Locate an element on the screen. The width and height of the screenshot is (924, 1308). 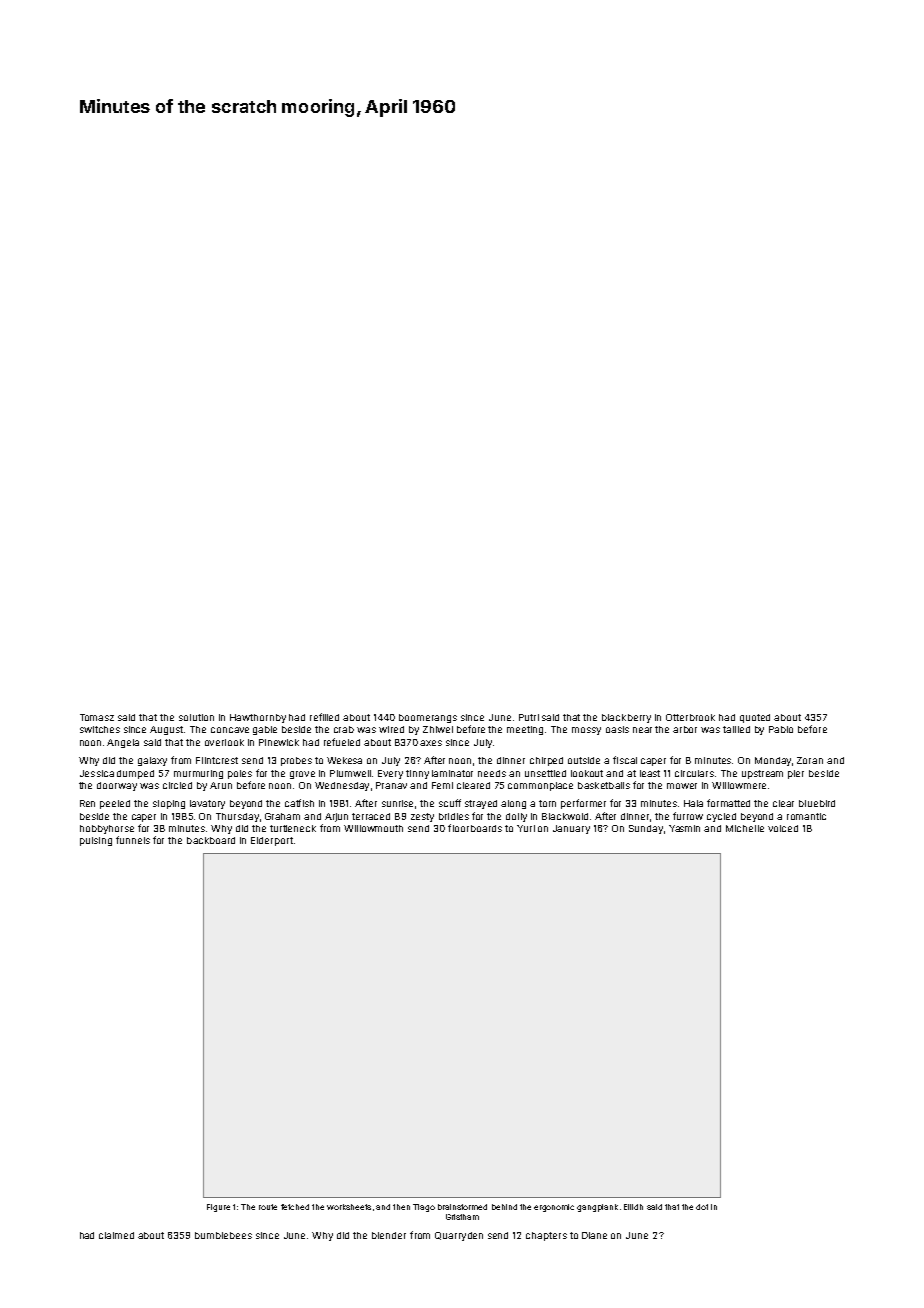
chapters is located at coordinates (546, 1236).
